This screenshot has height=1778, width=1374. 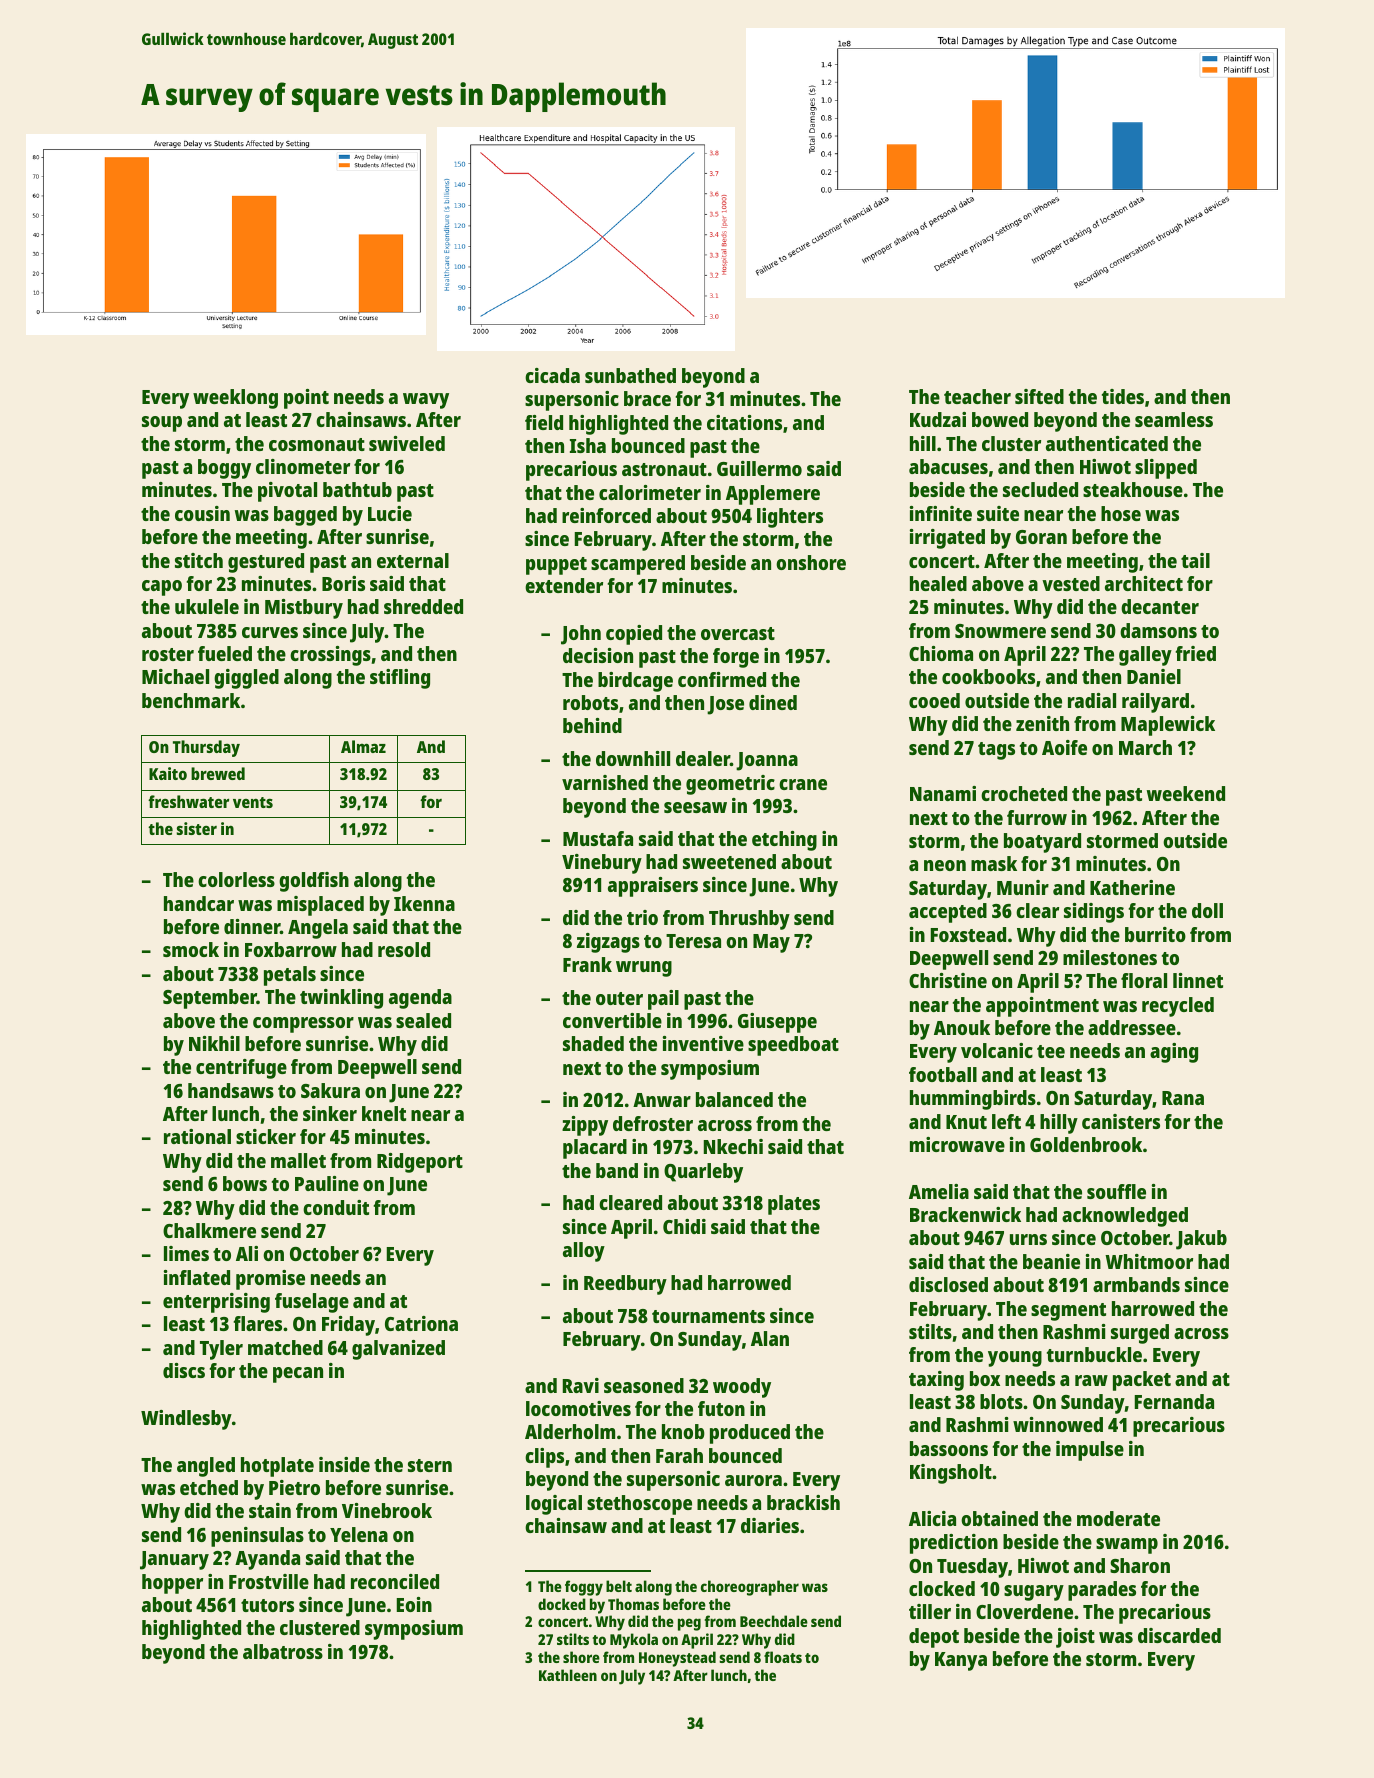 I want to click on citations, so click(x=744, y=422).
